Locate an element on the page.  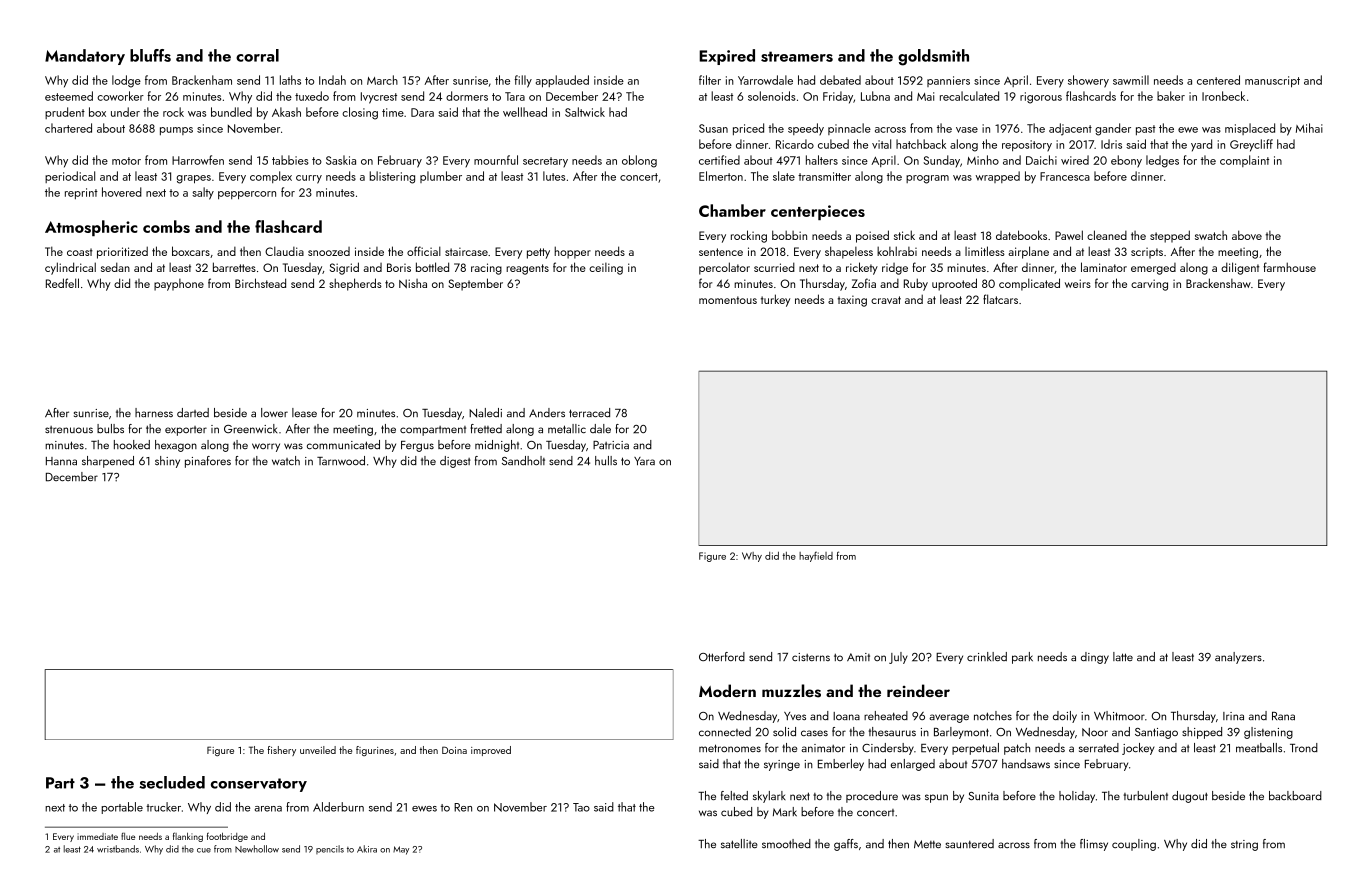
Sandholt is located at coordinates (523, 460).
